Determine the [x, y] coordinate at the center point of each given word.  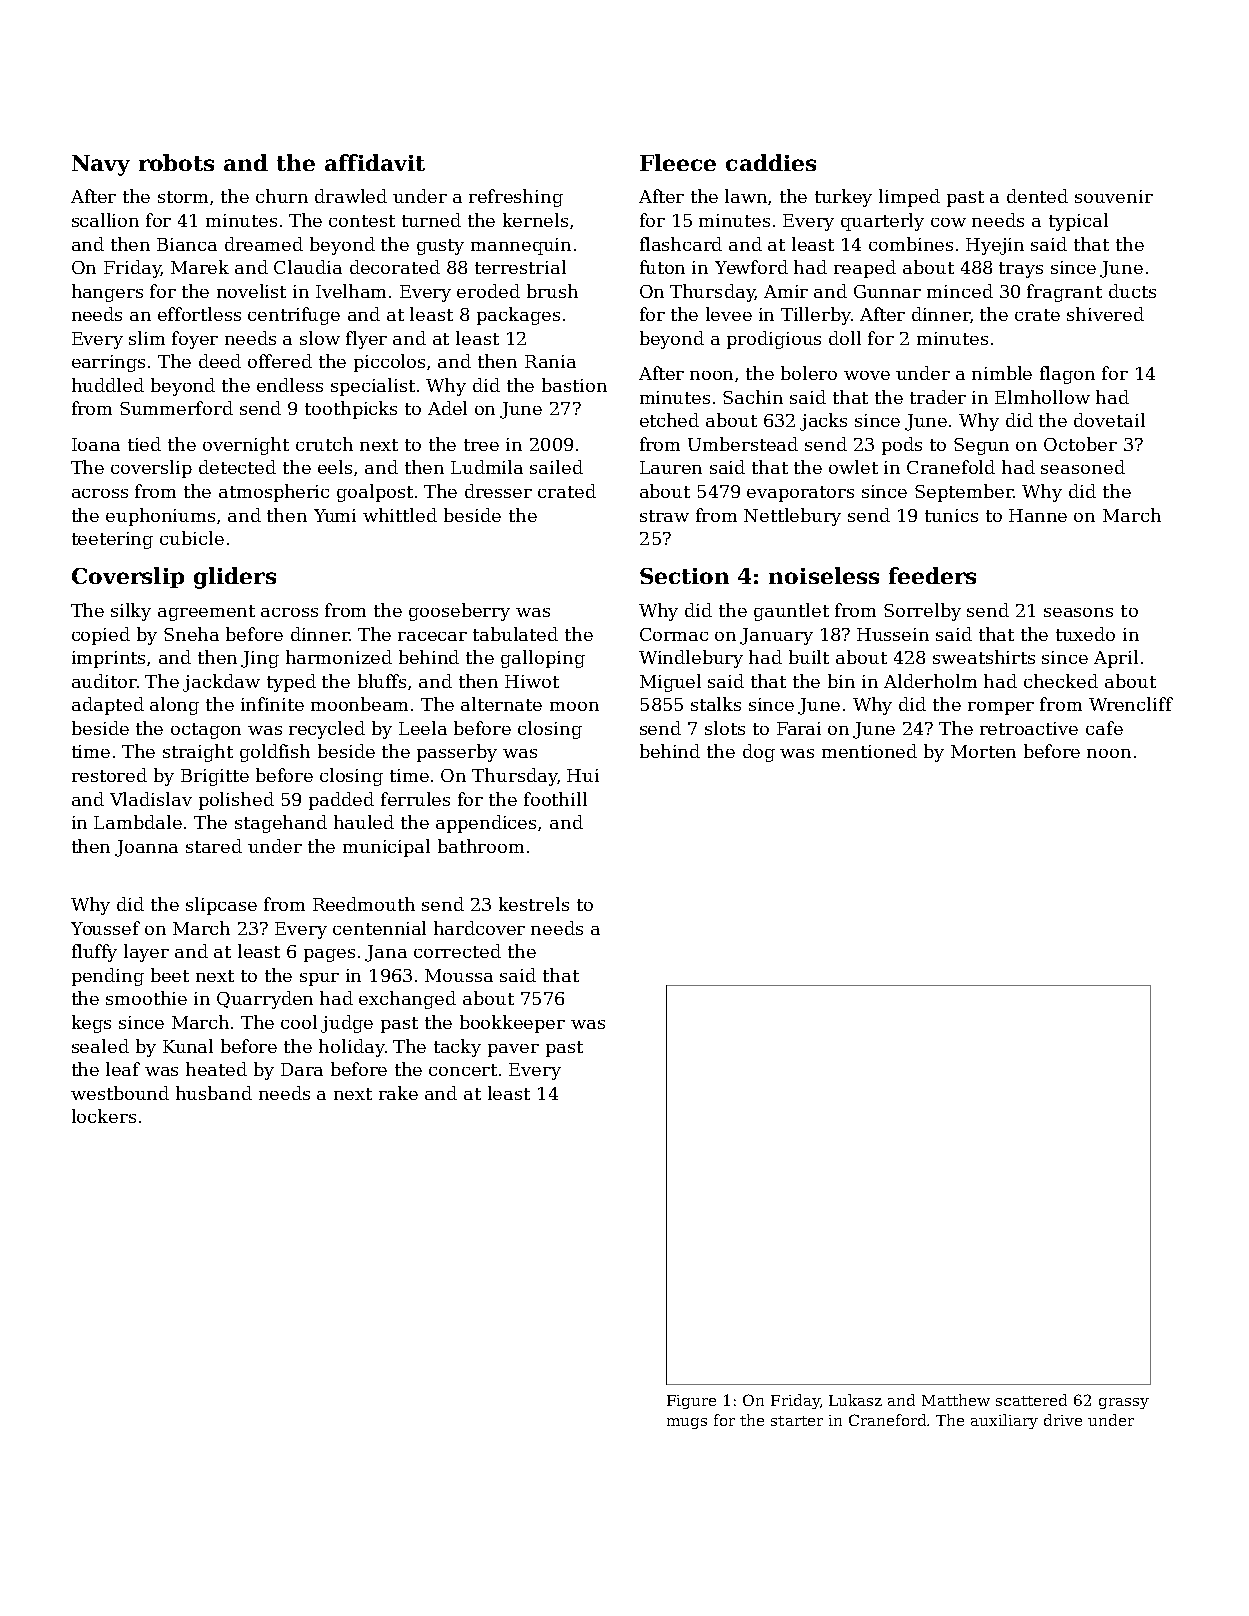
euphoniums [160, 517]
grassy [1124, 1403]
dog [759, 753]
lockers [104, 1116]
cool [299, 1022]
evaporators [800, 494]
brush [552, 291]
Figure [691, 1402]
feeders [932, 575]
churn [282, 196]
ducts [1132, 291]
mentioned [869, 751]
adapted [108, 706]
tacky [457, 1048]
